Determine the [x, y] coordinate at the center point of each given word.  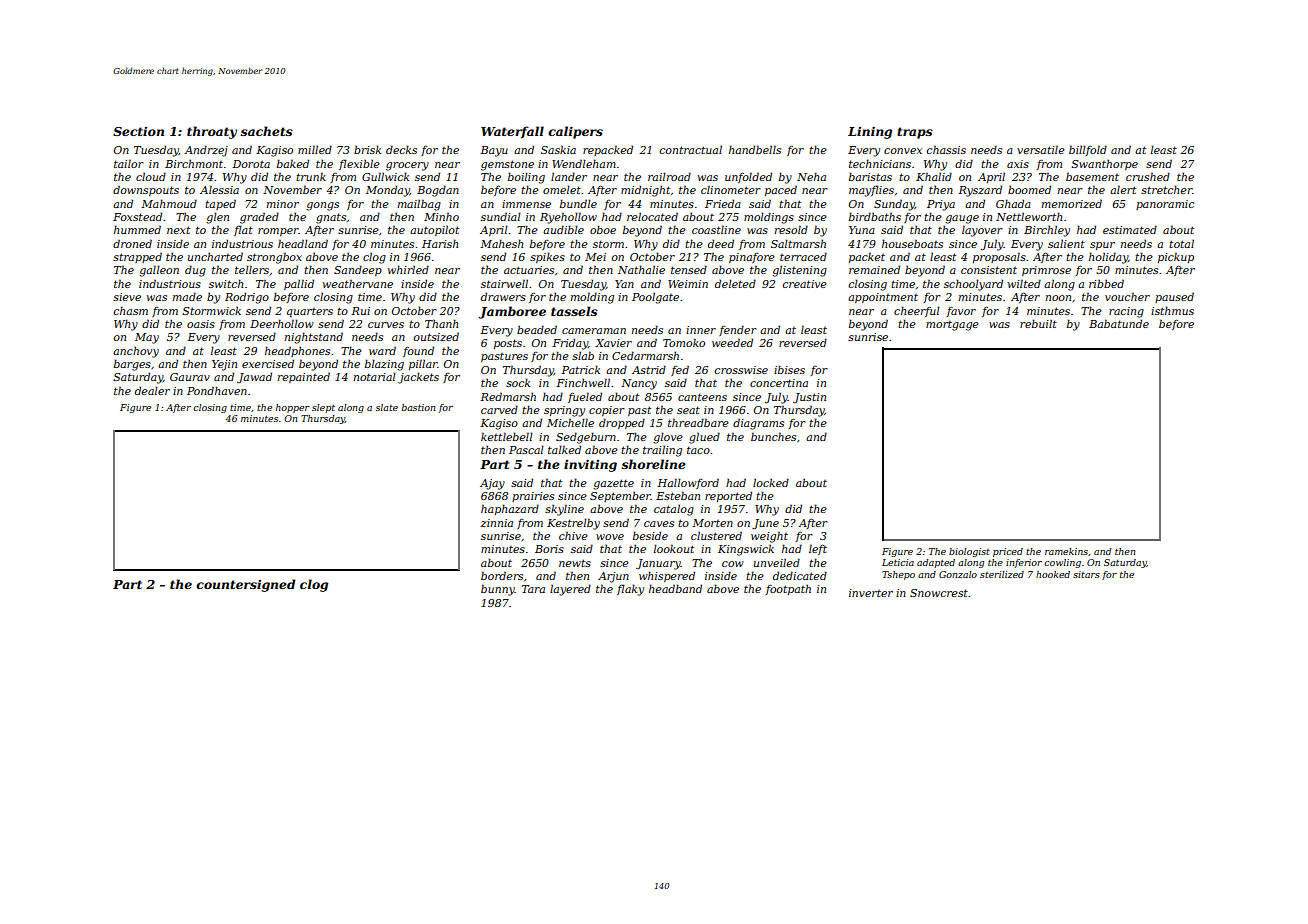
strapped [137, 257]
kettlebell [507, 436]
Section [138, 131]
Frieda [723, 203]
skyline [564, 510]
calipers [575, 132]
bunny [498, 590]
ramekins [1066, 551]
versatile [1041, 149]
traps [915, 133]
